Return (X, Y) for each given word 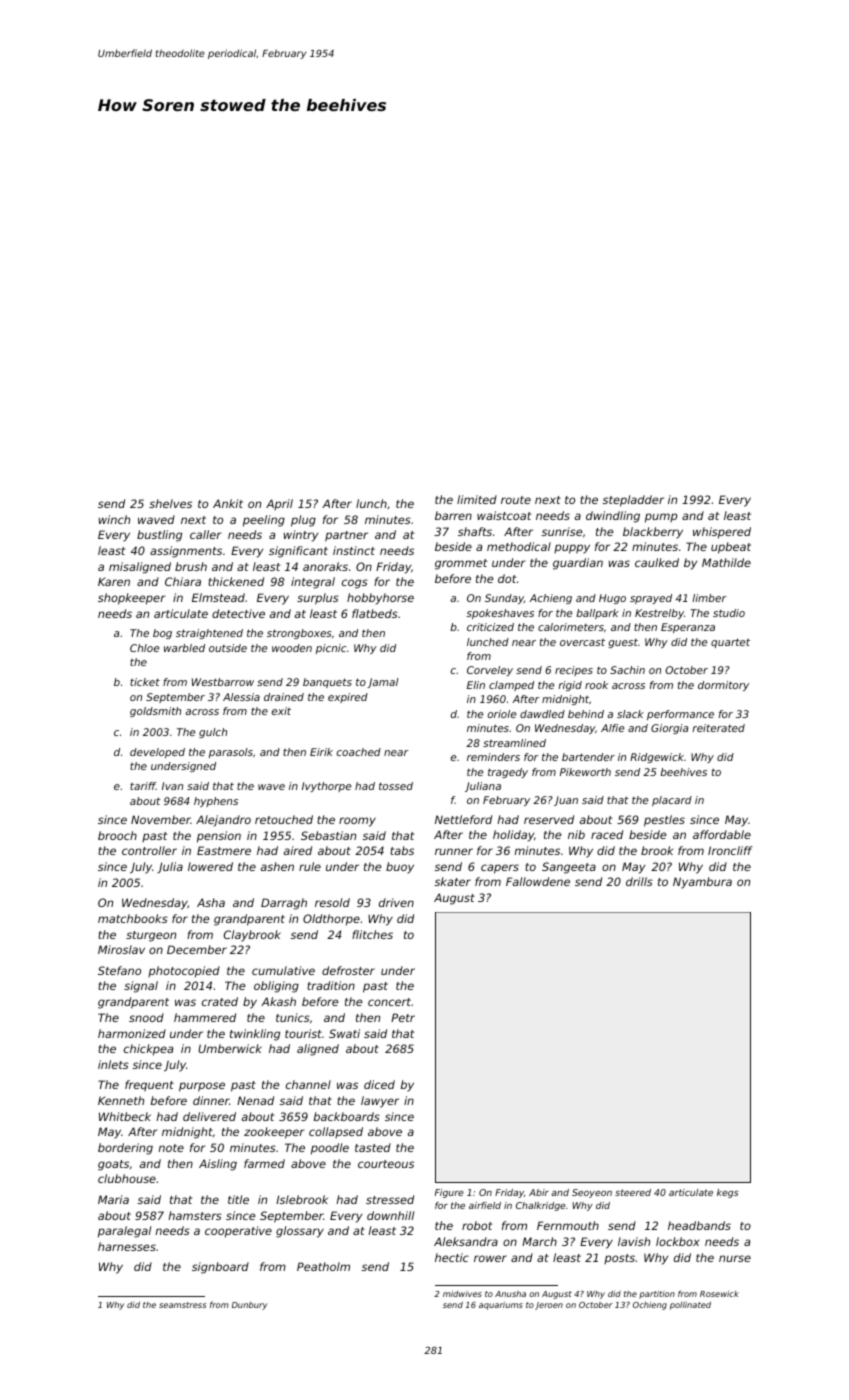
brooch (117, 835)
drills (639, 881)
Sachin (627, 670)
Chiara (183, 581)
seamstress (182, 1305)
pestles (664, 821)
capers (500, 869)
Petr (403, 1017)
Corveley (490, 671)
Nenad (255, 1100)
